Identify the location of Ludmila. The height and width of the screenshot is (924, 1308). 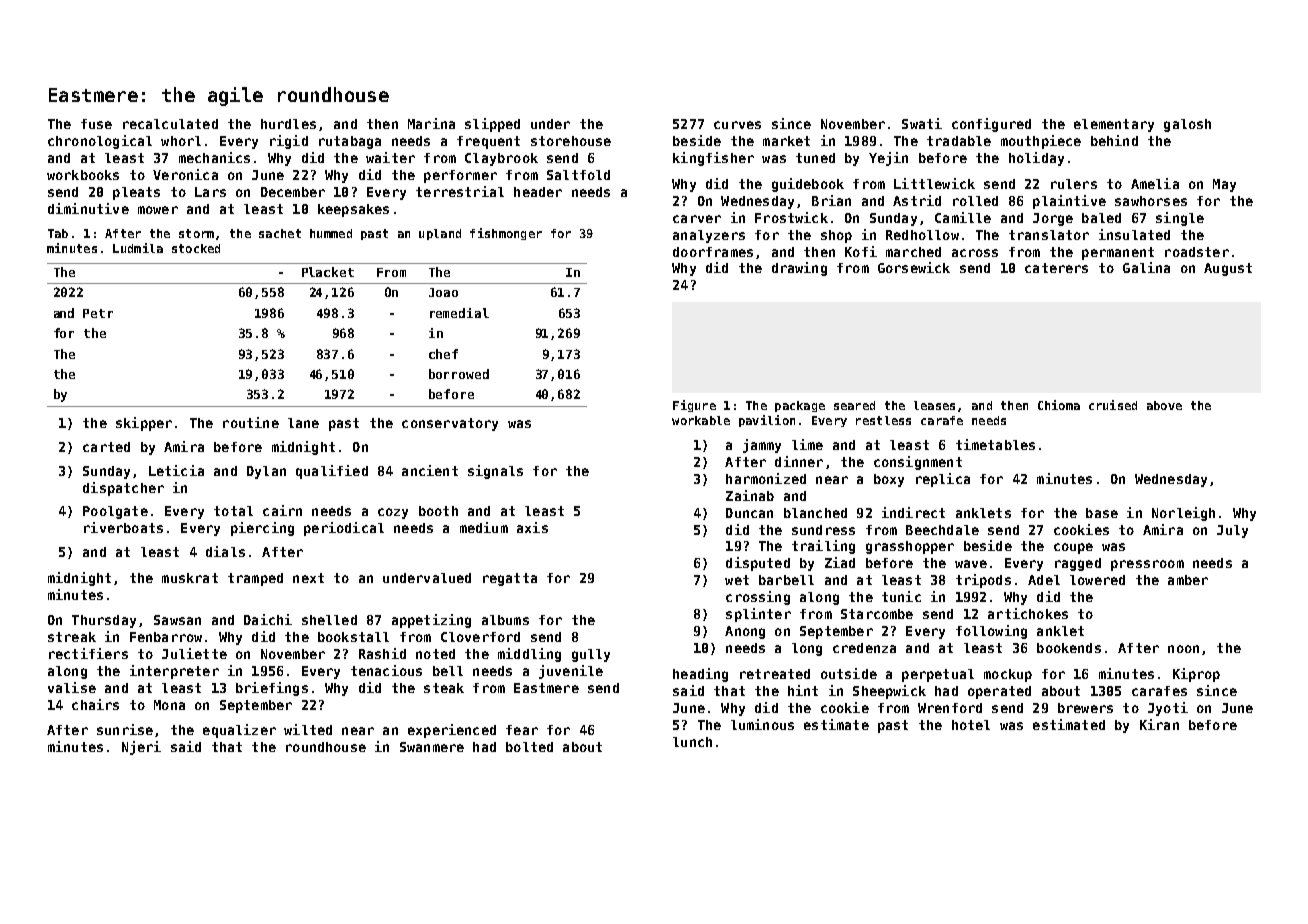
(138, 248).
